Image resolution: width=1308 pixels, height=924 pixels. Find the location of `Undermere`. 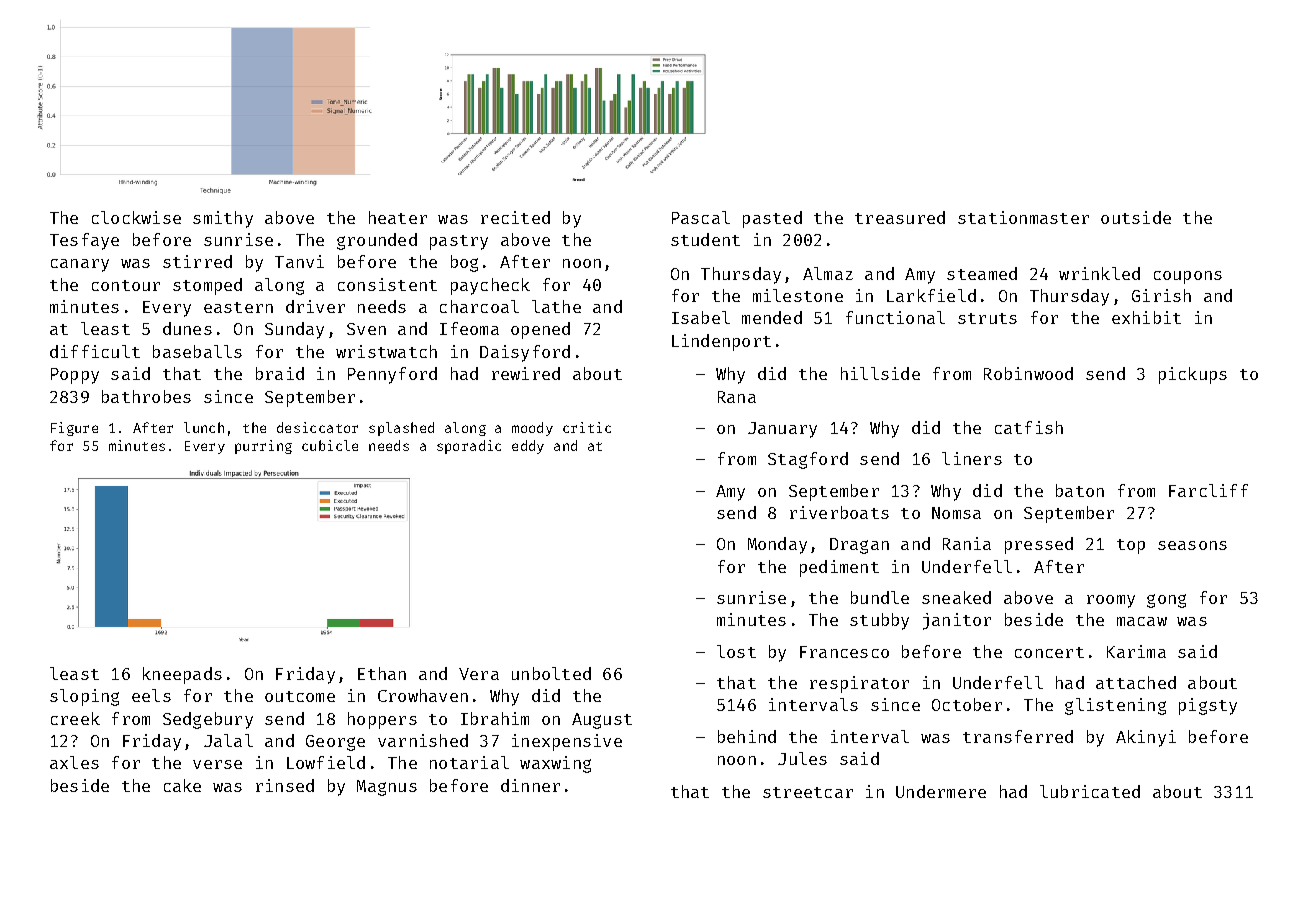

Undermere is located at coordinates (941, 791).
